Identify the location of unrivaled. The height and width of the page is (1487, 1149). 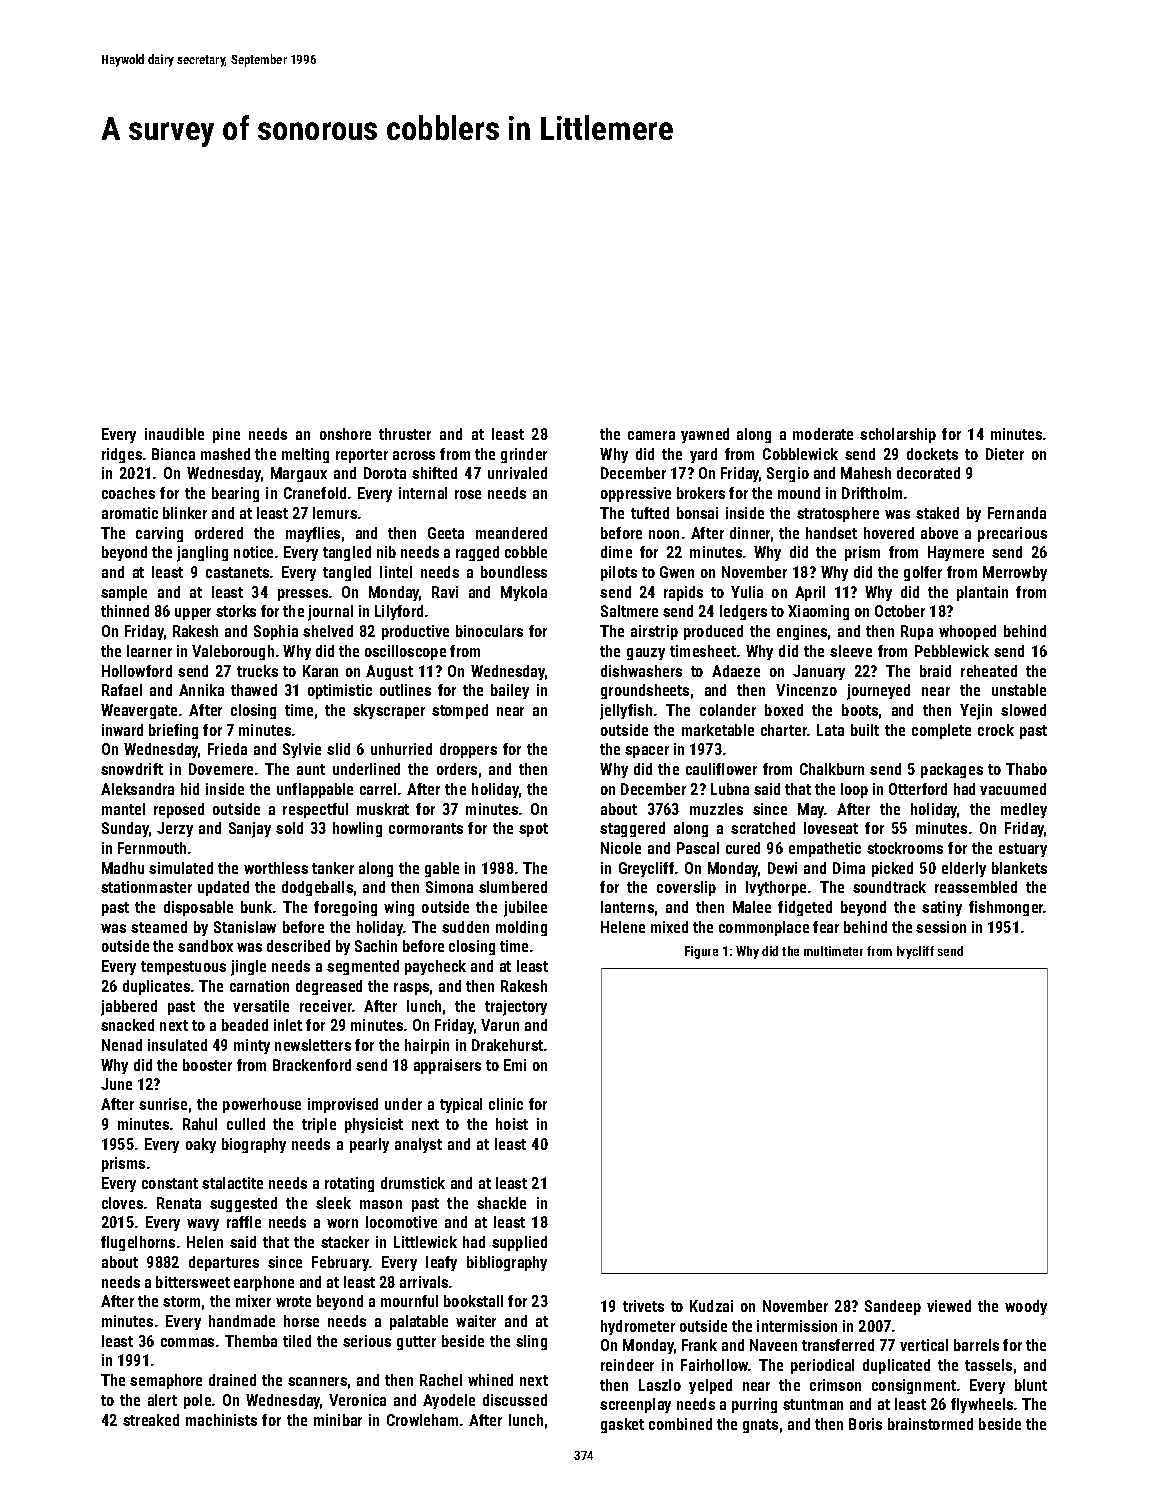
(517, 473).
